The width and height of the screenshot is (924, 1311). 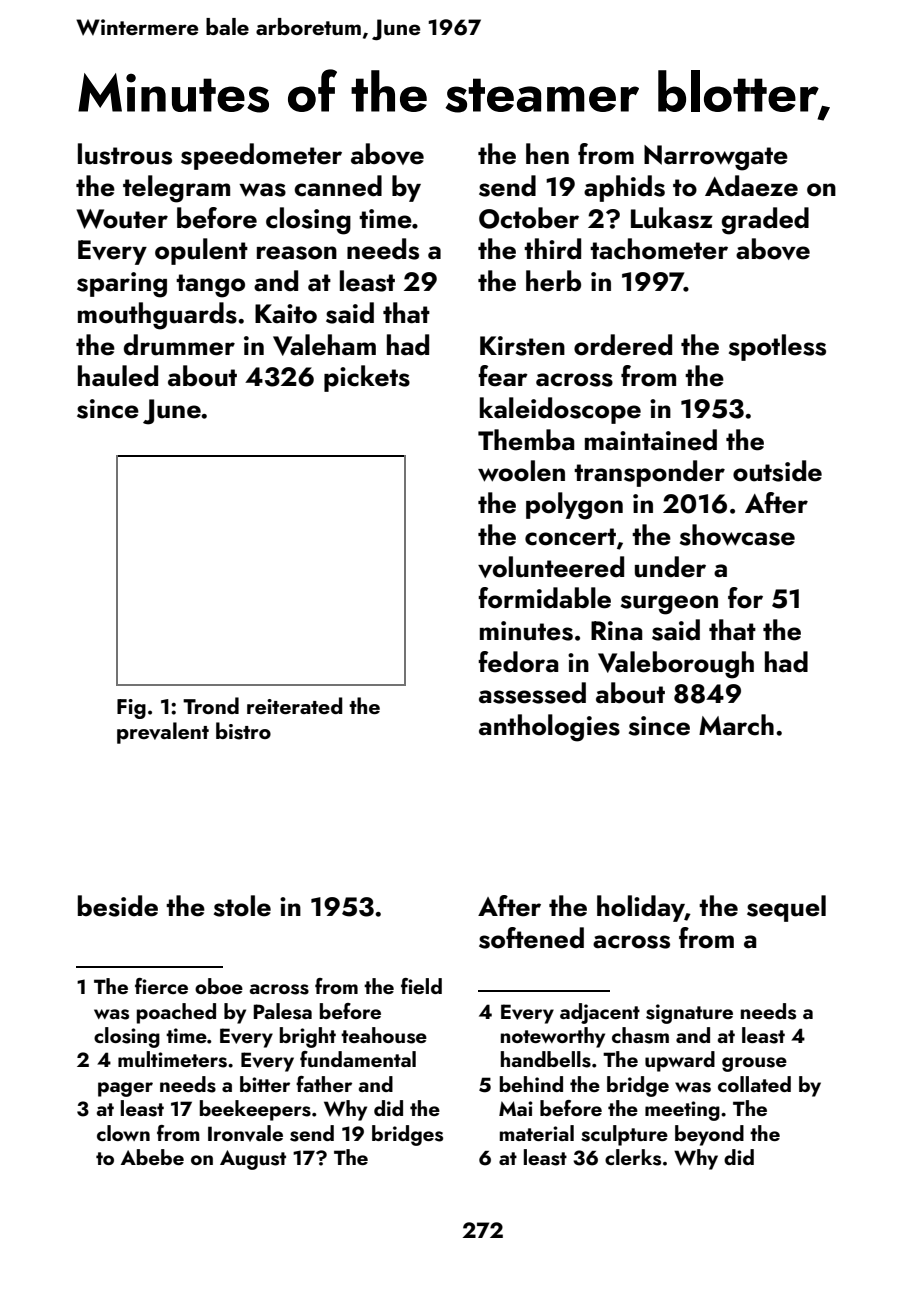 I want to click on teahouse, so click(x=384, y=1035).
